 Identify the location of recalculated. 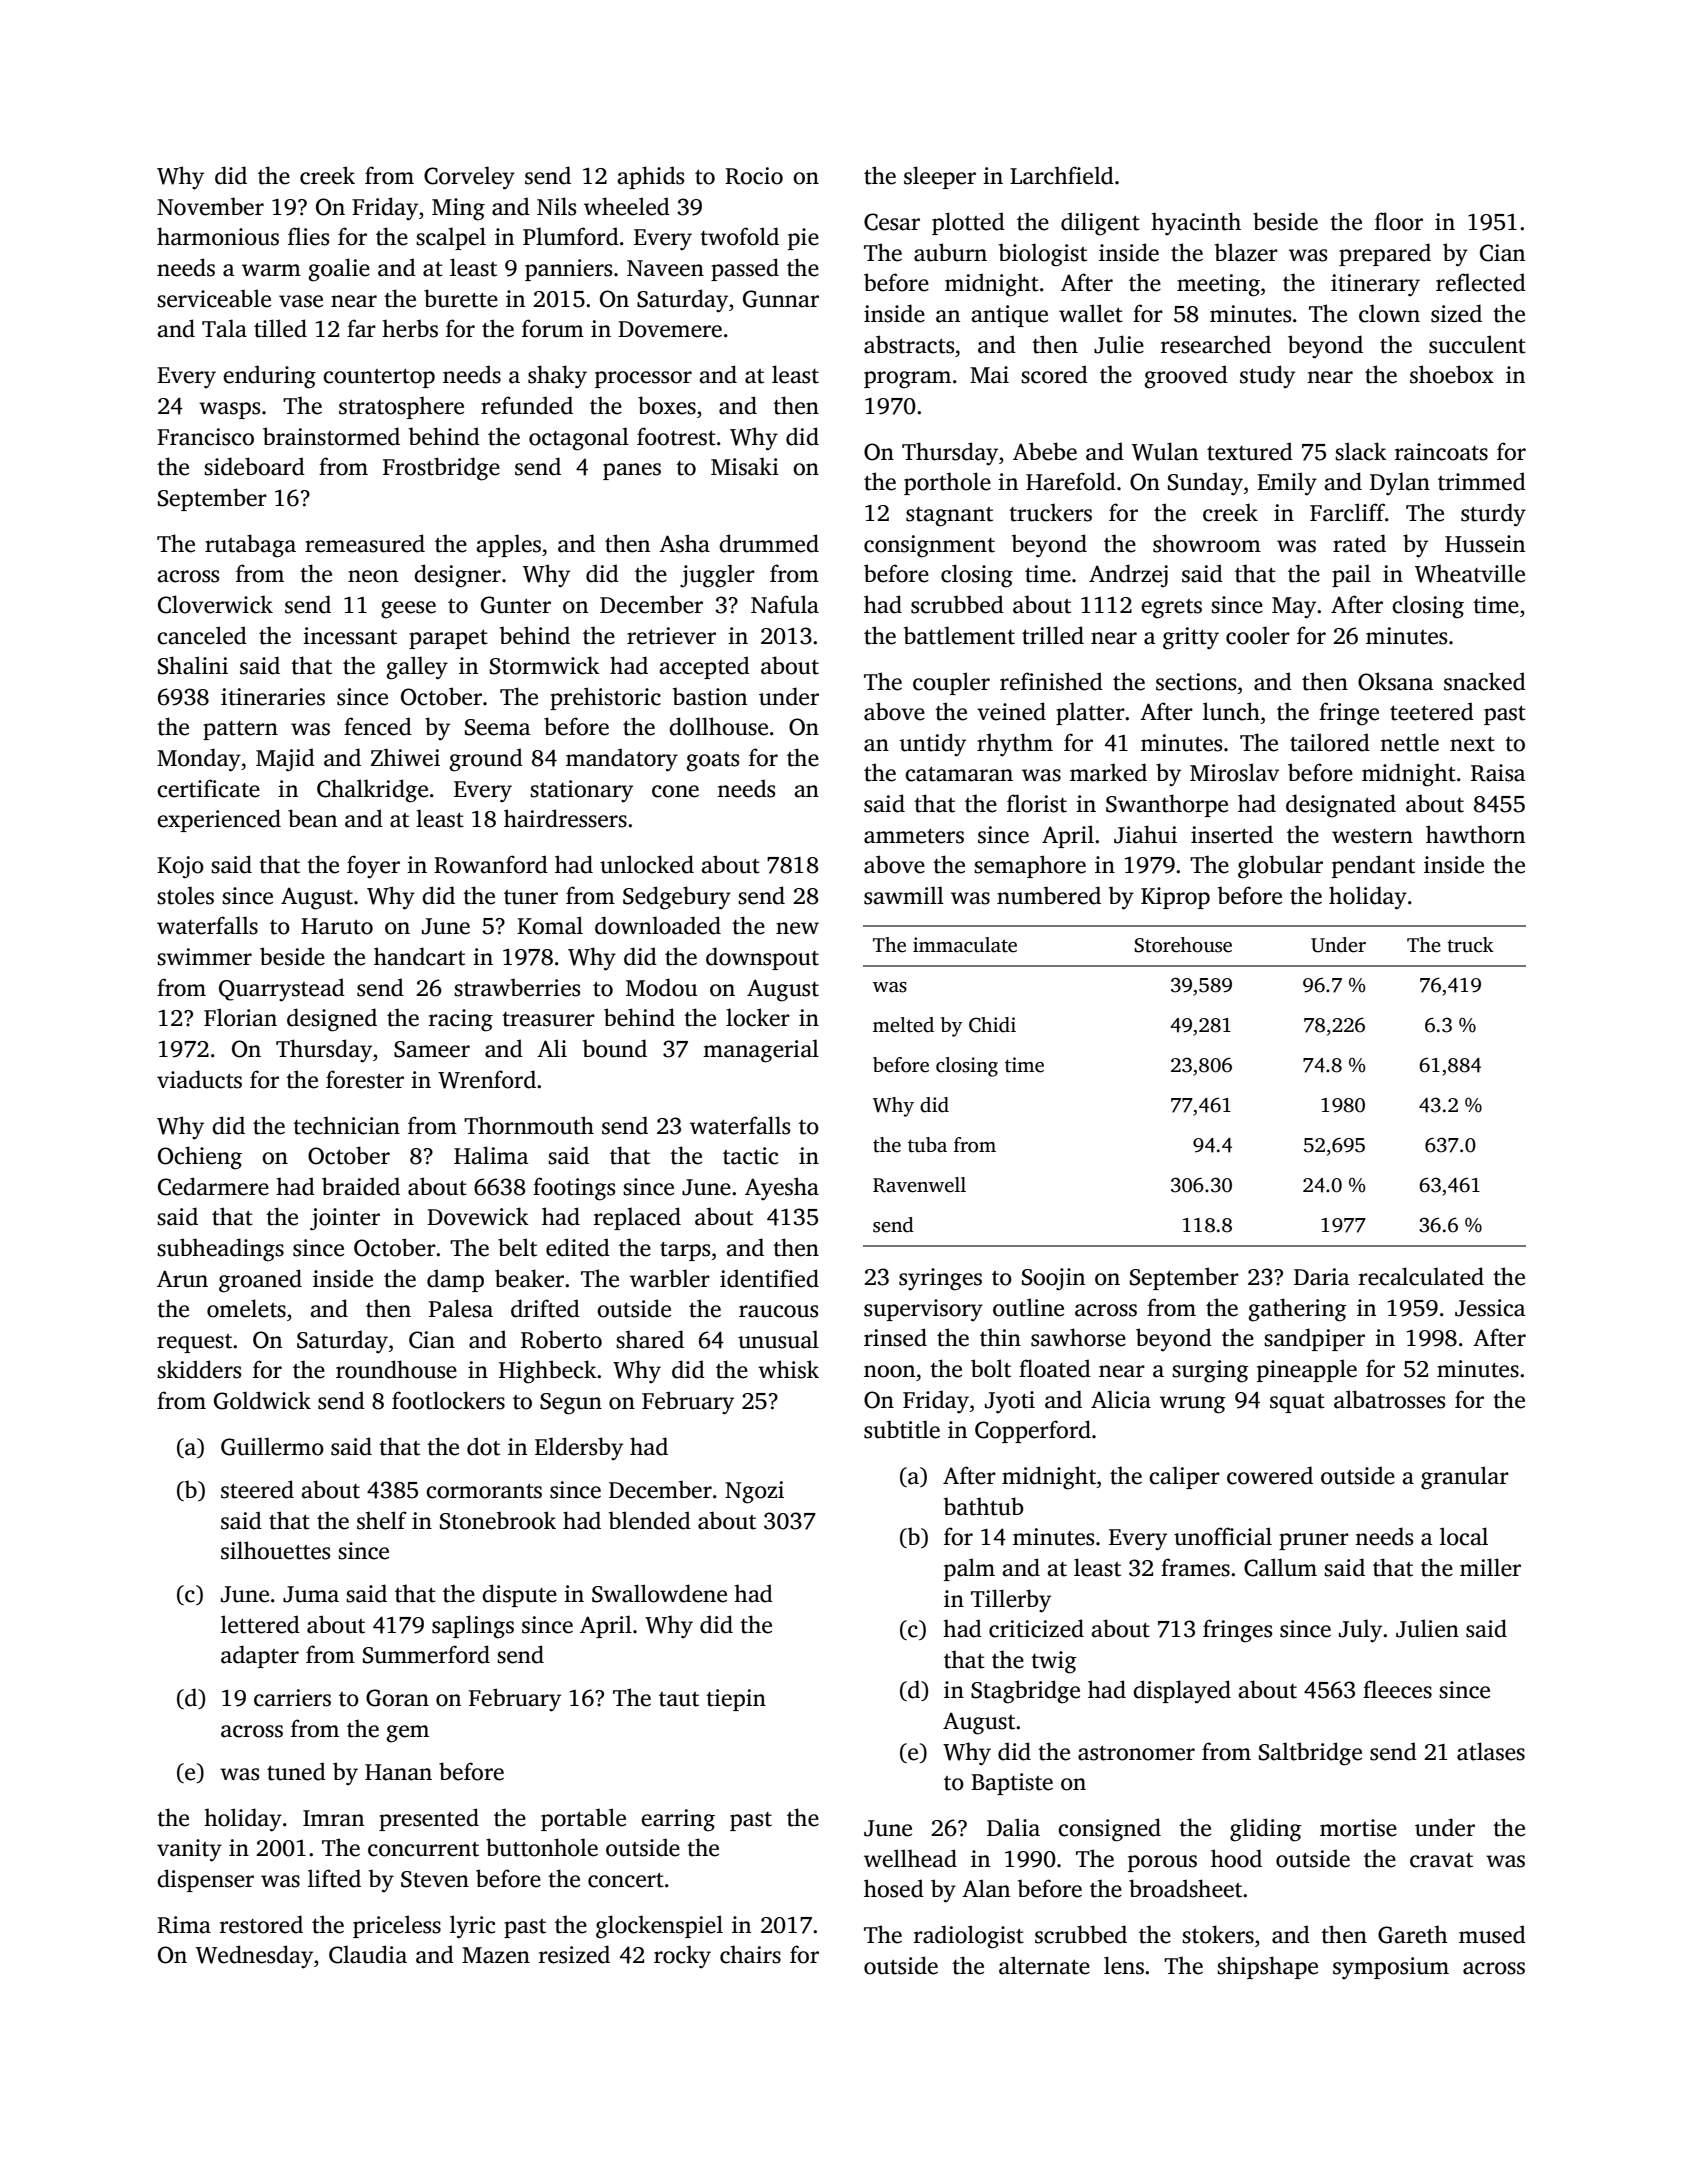
(1421, 1276).
